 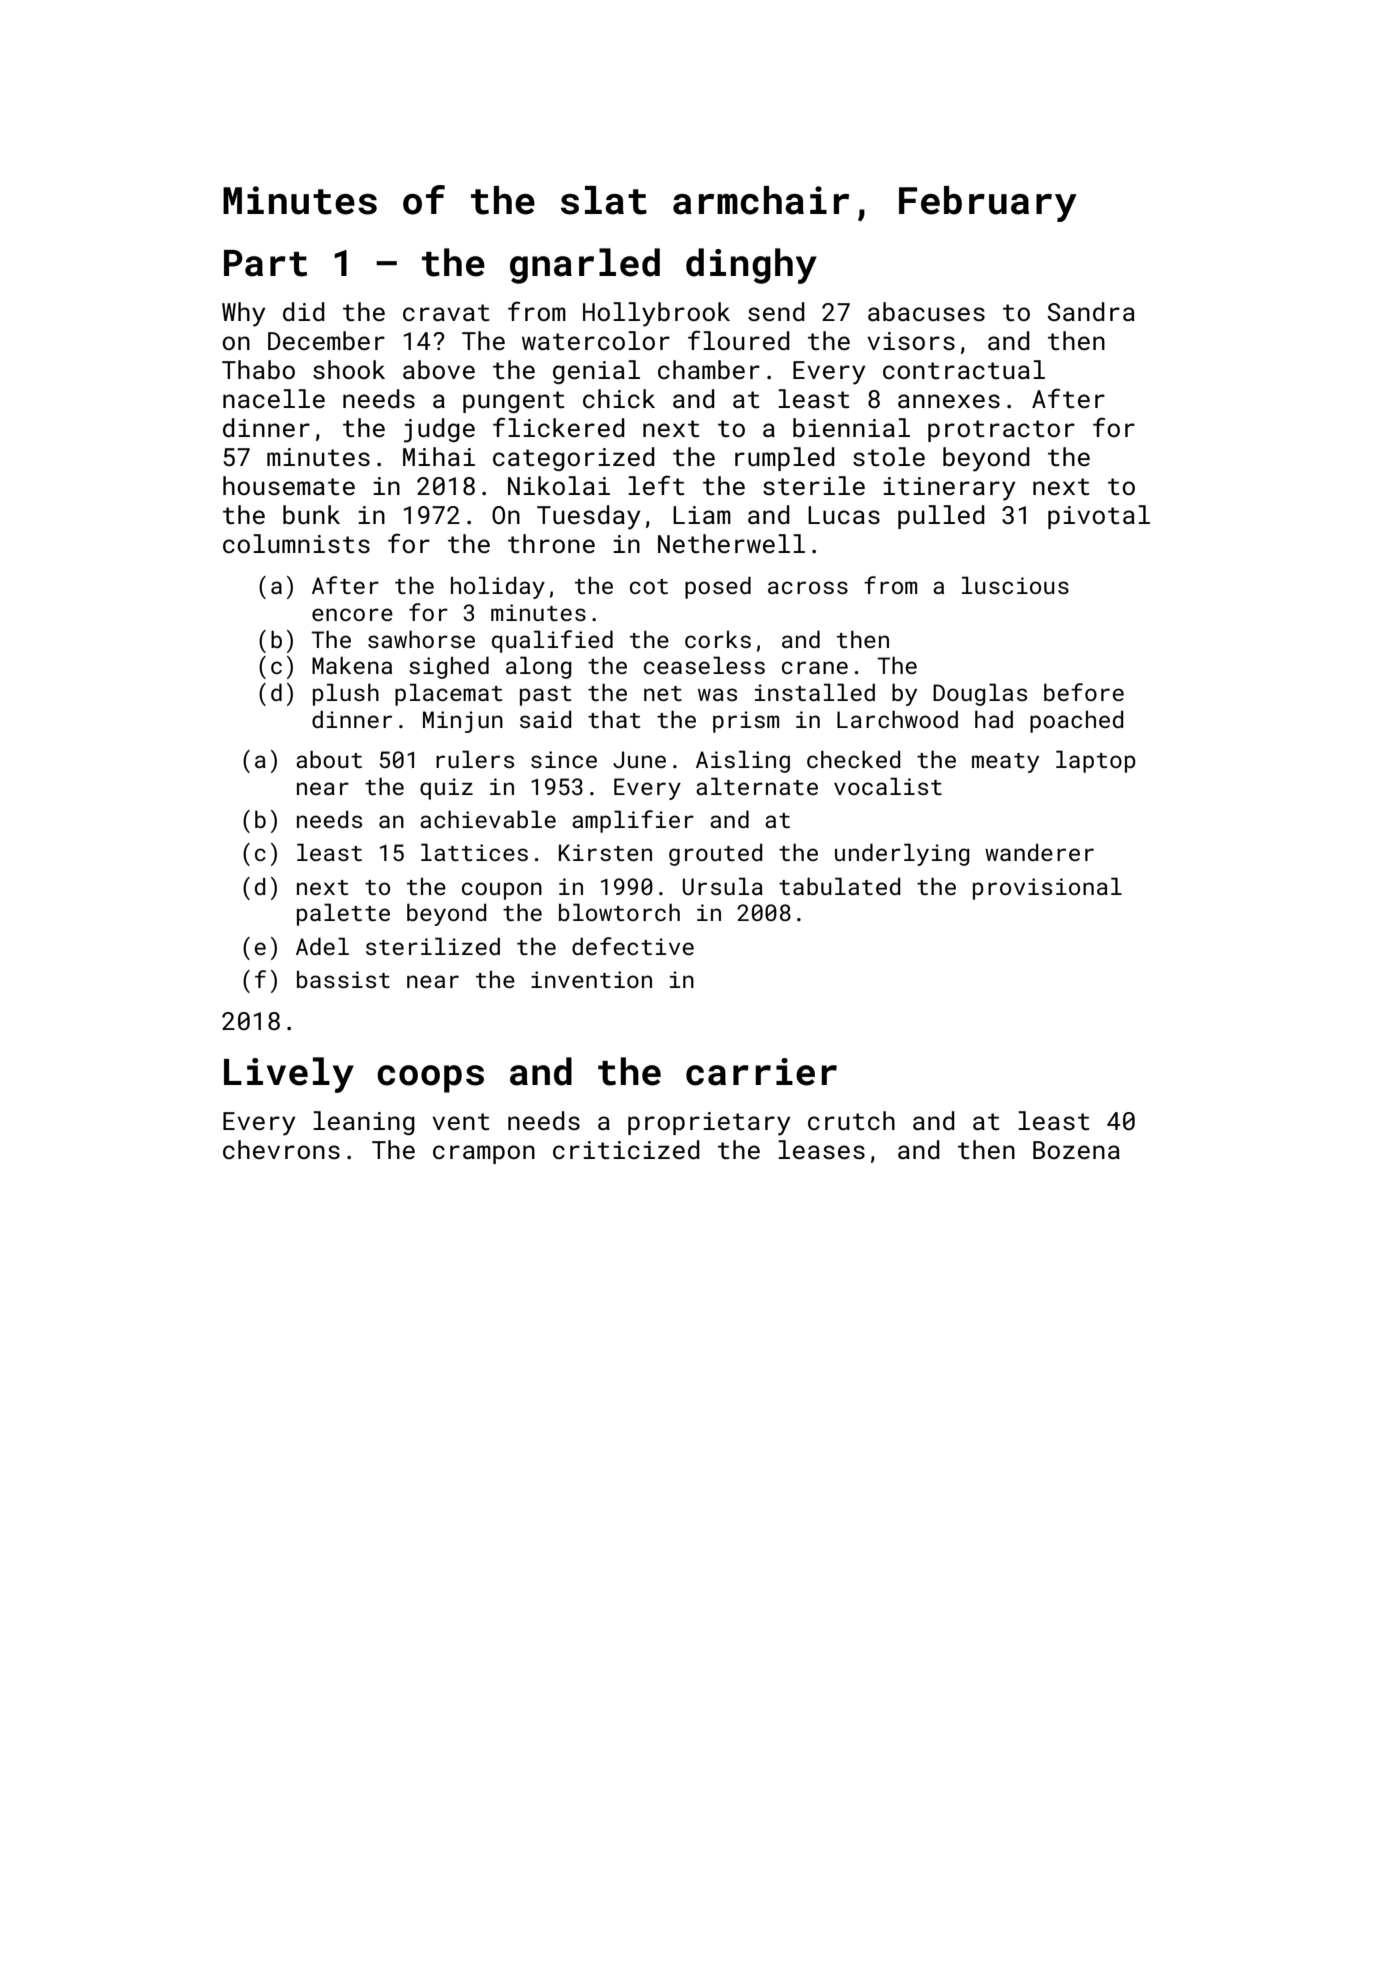 I want to click on abacuses, so click(x=926, y=312).
